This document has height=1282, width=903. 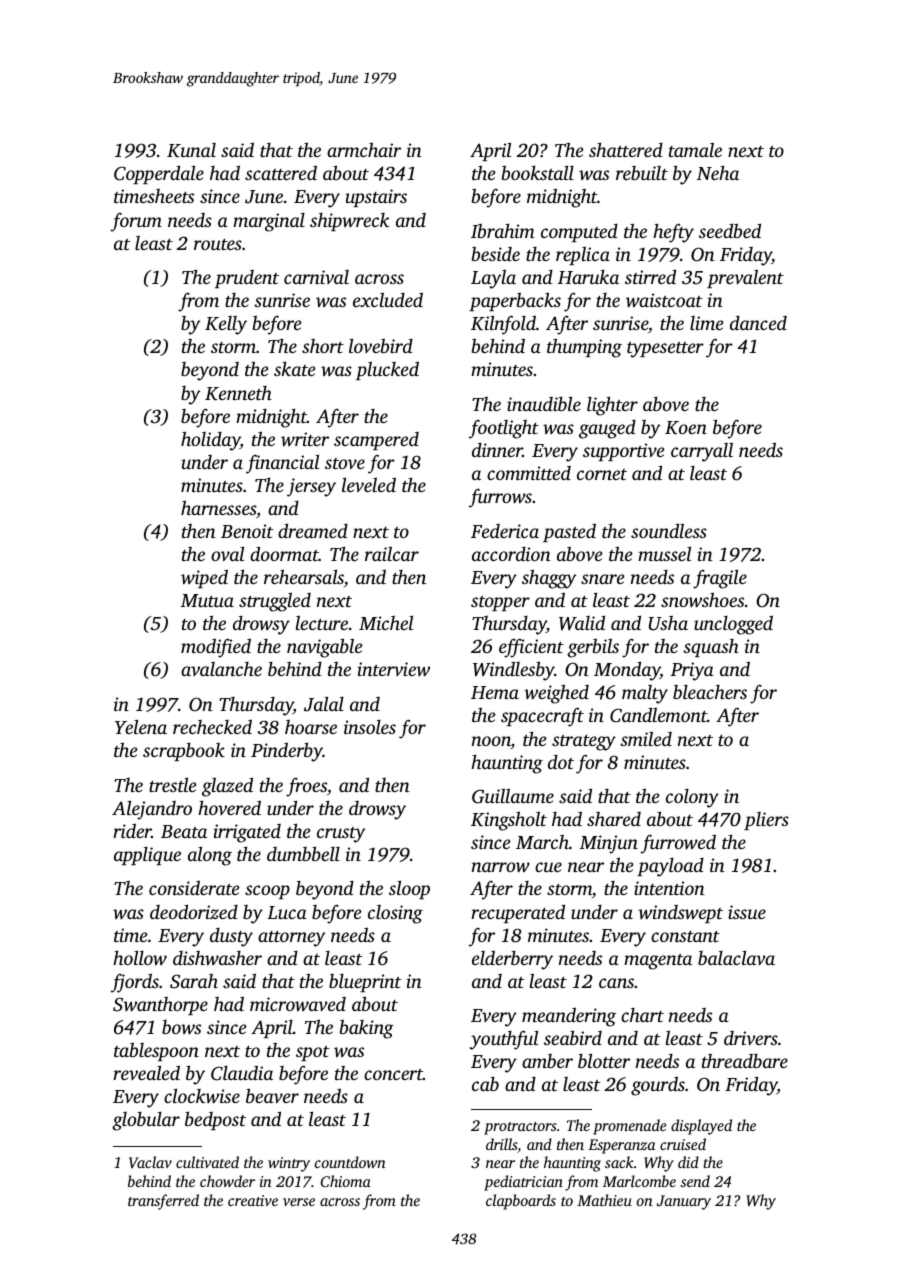 I want to click on mussel, so click(x=664, y=553).
